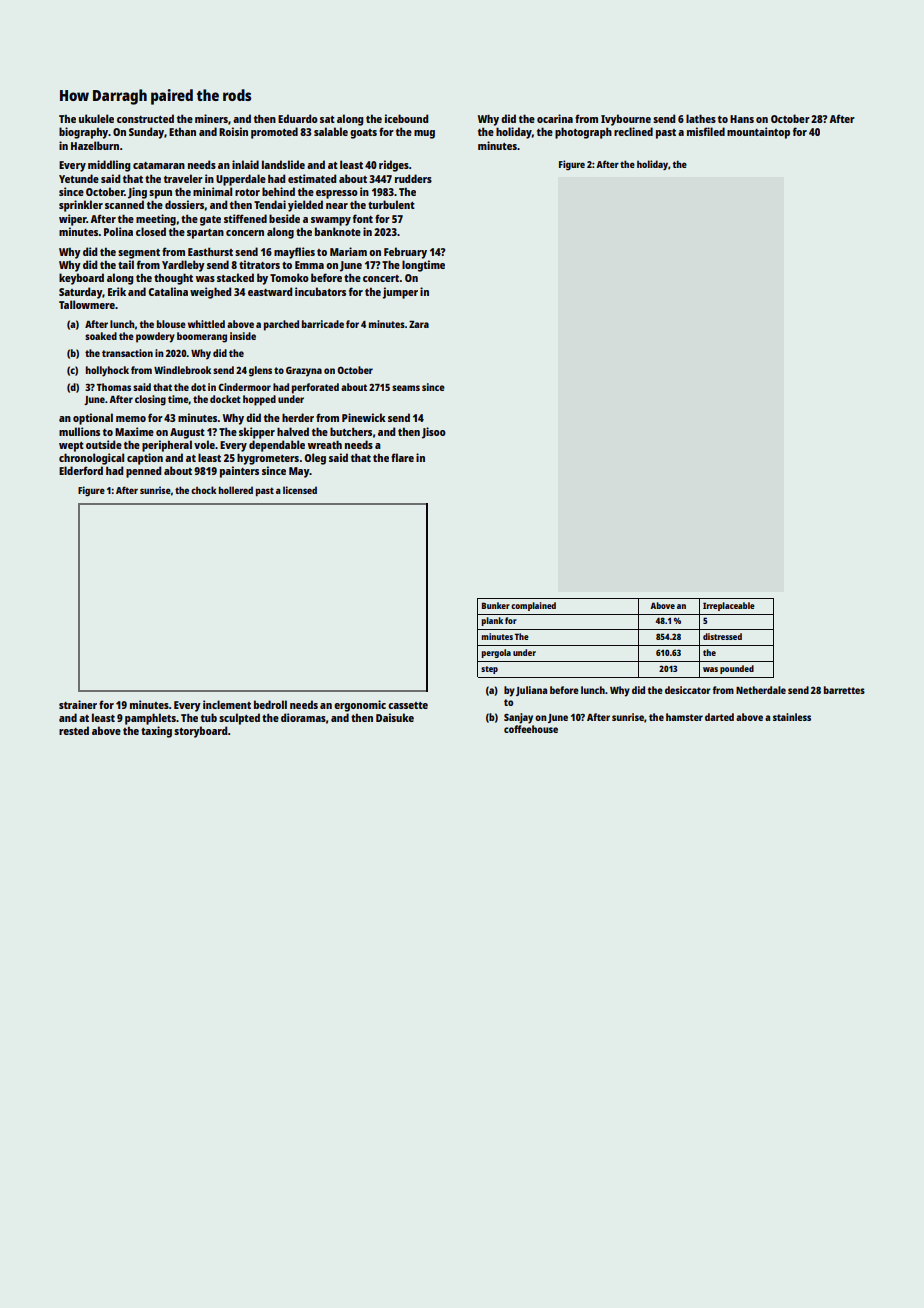 The width and height of the document is (924, 1308). Describe the element at coordinates (209, 717) in the document. I see `tub` at that location.
